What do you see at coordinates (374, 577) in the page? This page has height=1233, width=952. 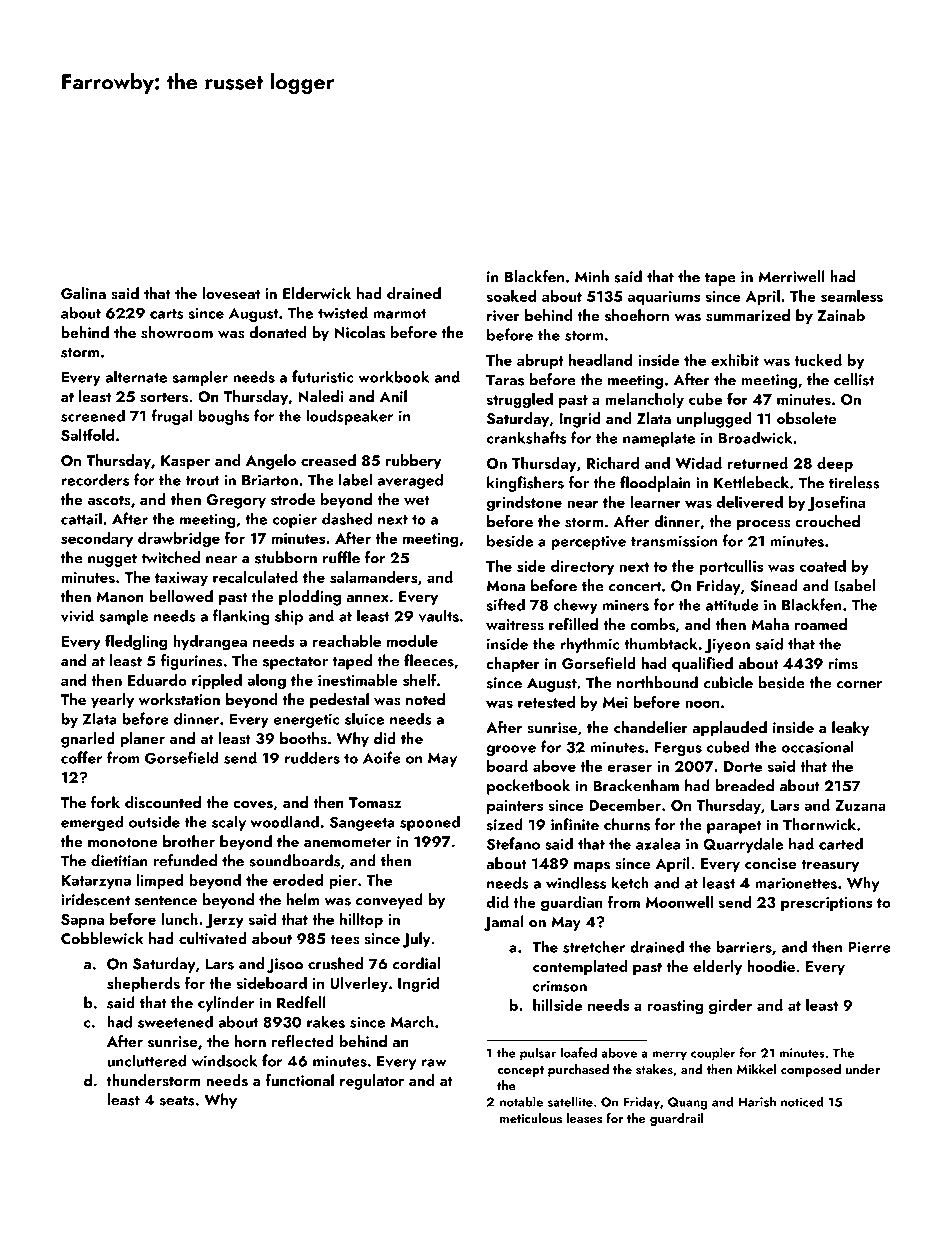 I see `salamanders` at bounding box center [374, 577].
